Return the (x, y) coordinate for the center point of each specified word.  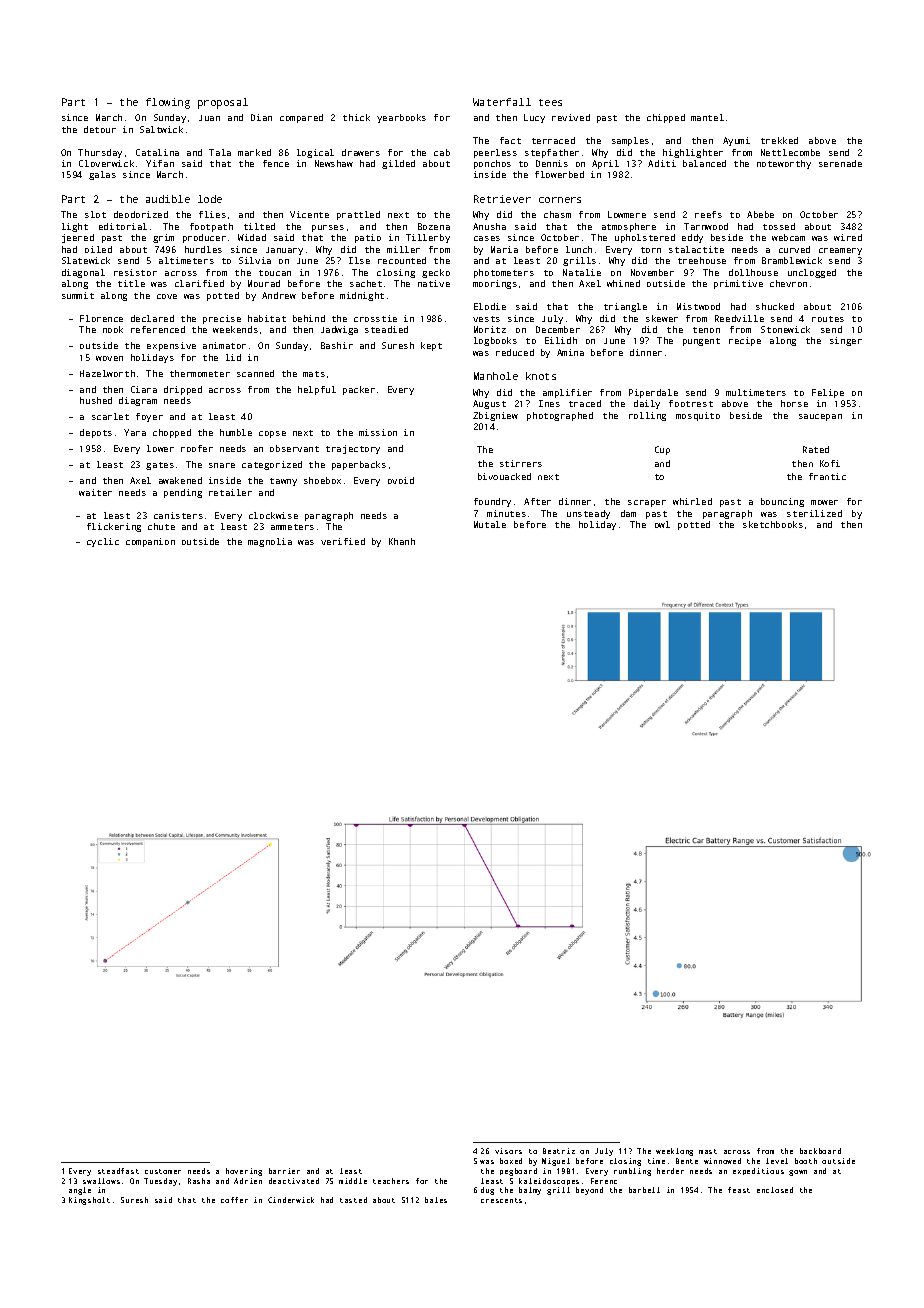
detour (100, 129)
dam (628, 513)
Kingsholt (89, 1201)
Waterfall (502, 102)
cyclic (103, 542)
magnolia (270, 542)
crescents (501, 1200)
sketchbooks (773, 524)
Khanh (402, 541)
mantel (707, 117)
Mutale (490, 524)
